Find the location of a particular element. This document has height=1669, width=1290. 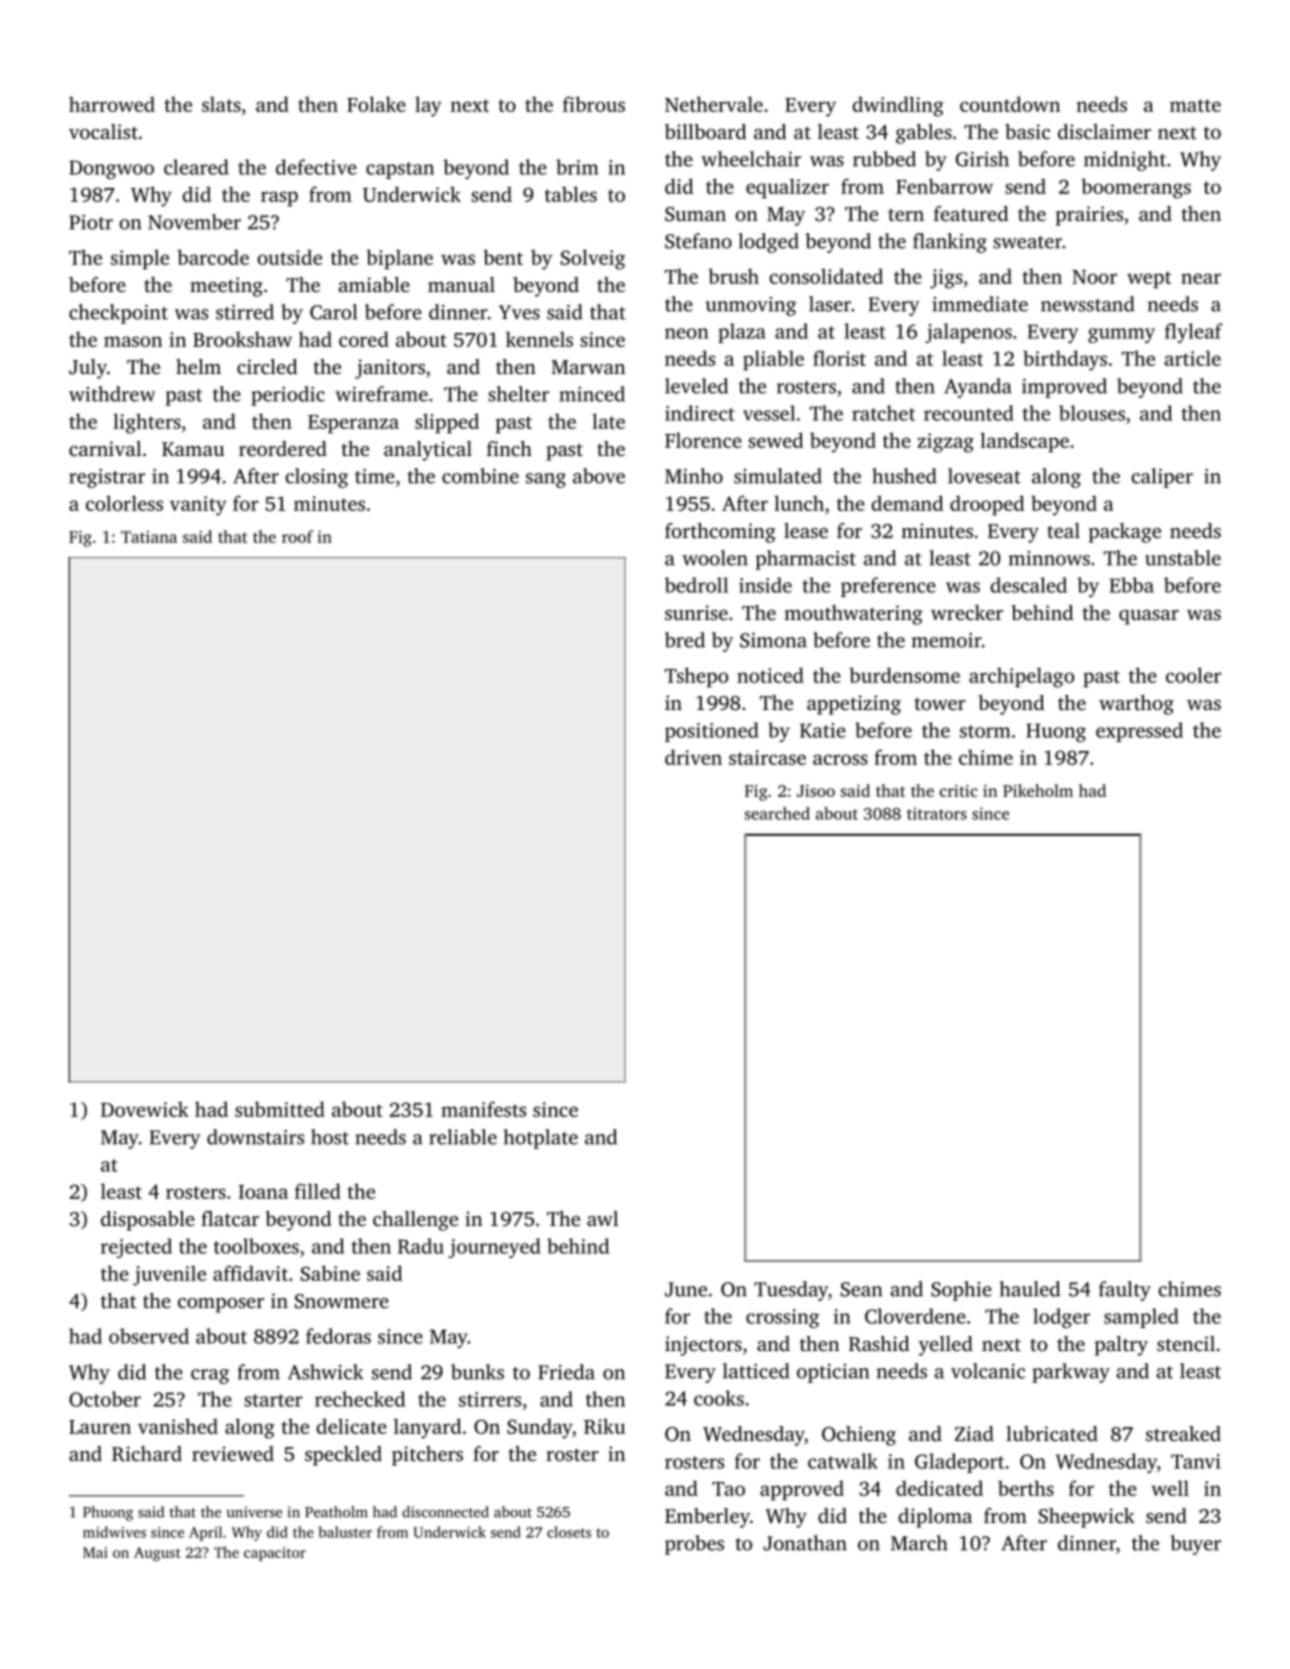

sang is located at coordinates (546, 480).
